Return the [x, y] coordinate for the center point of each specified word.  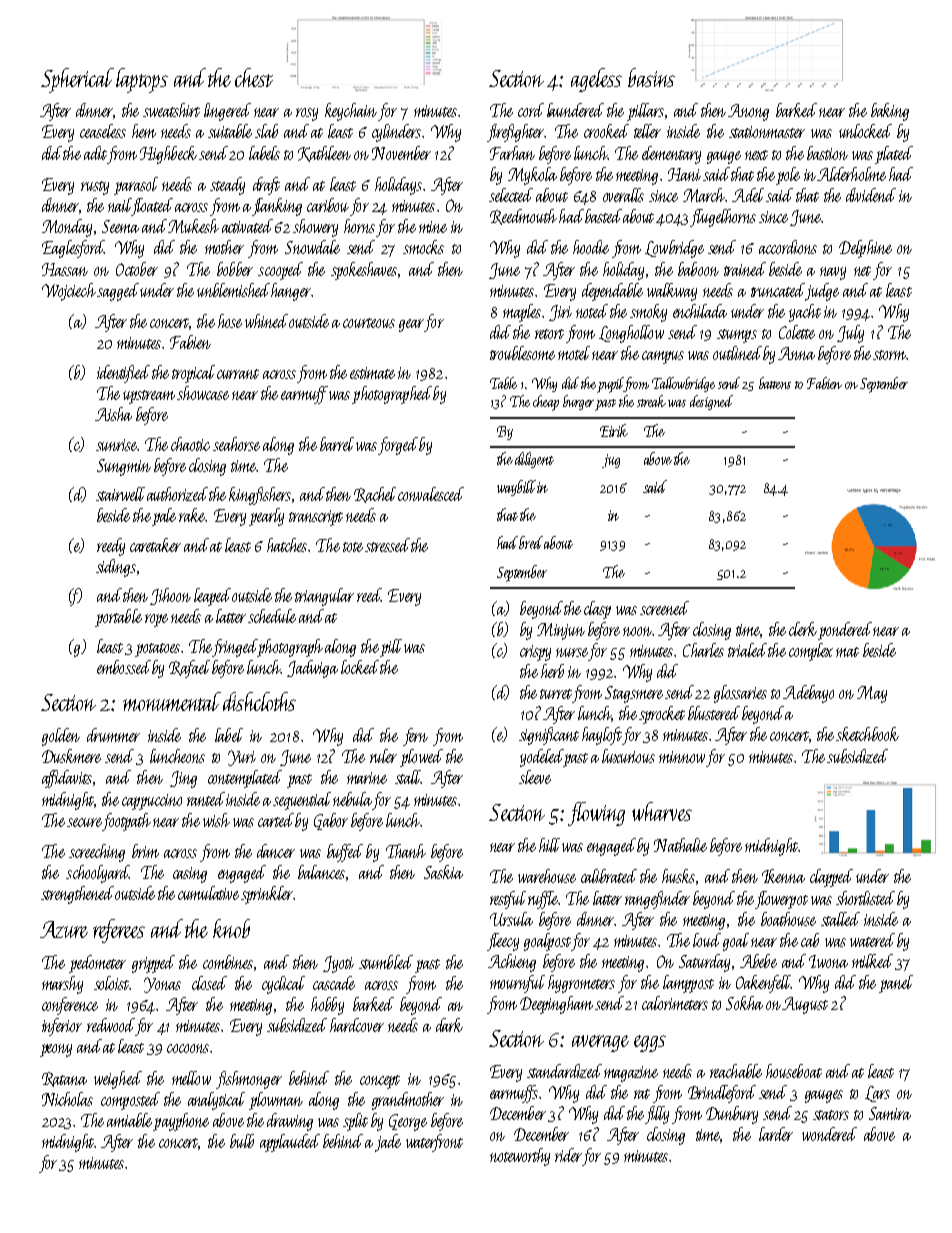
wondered [829, 1134]
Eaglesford [73, 249]
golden [61, 737]
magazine [631, 1074]
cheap [546, 403]
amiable [129, 1120]
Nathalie [680, 845]
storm [889, 355]
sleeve [535, 777]
